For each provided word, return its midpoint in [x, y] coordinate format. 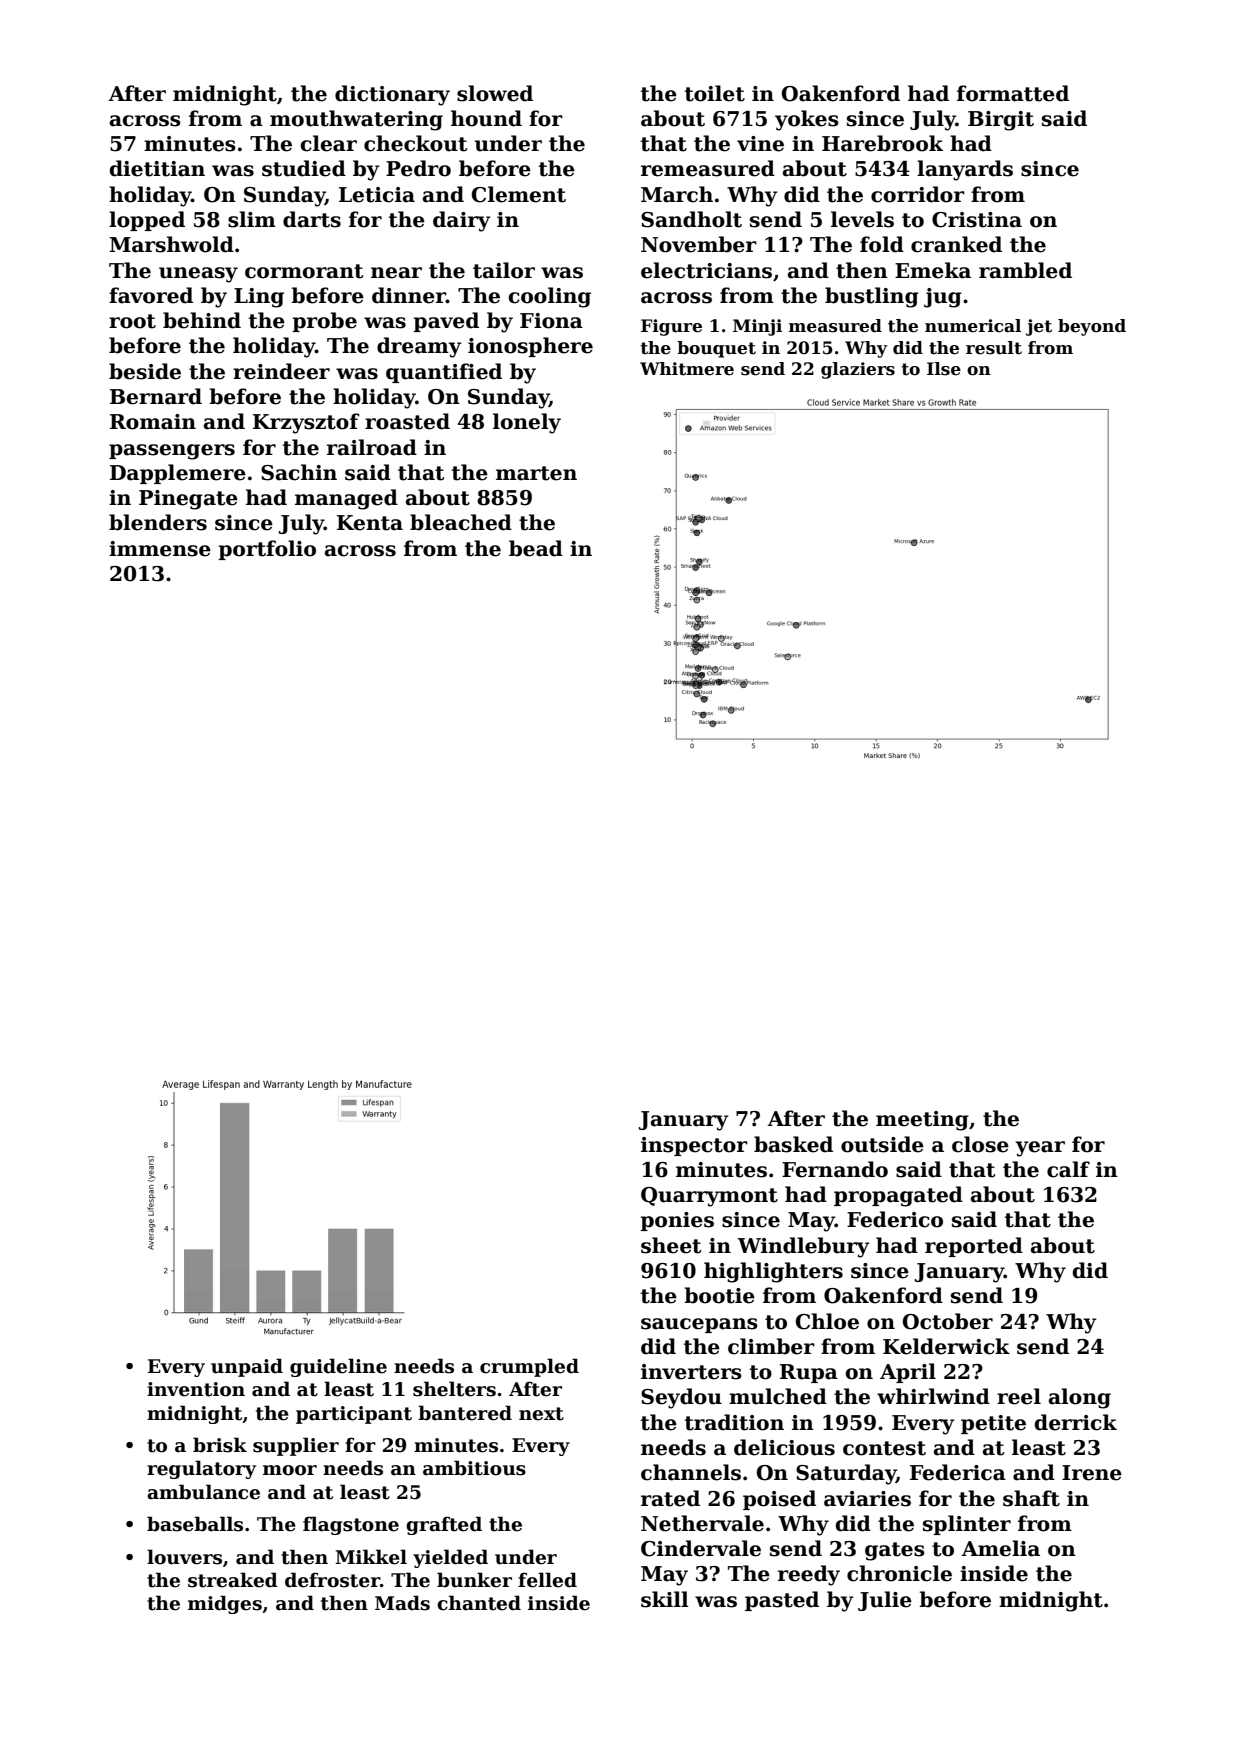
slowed [495, 93]
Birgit [1001, 121]
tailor [504, 270]
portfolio [267, 550]
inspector [694, 1146]
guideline [338, 1367]
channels [691, 1472]
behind [202, 320]
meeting [922, 1121]
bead [536, 548]
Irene [1092, 1473]
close [980, 1144]
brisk [220, 1445]
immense [160, 549]
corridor [918, 194]
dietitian [157, 168]
